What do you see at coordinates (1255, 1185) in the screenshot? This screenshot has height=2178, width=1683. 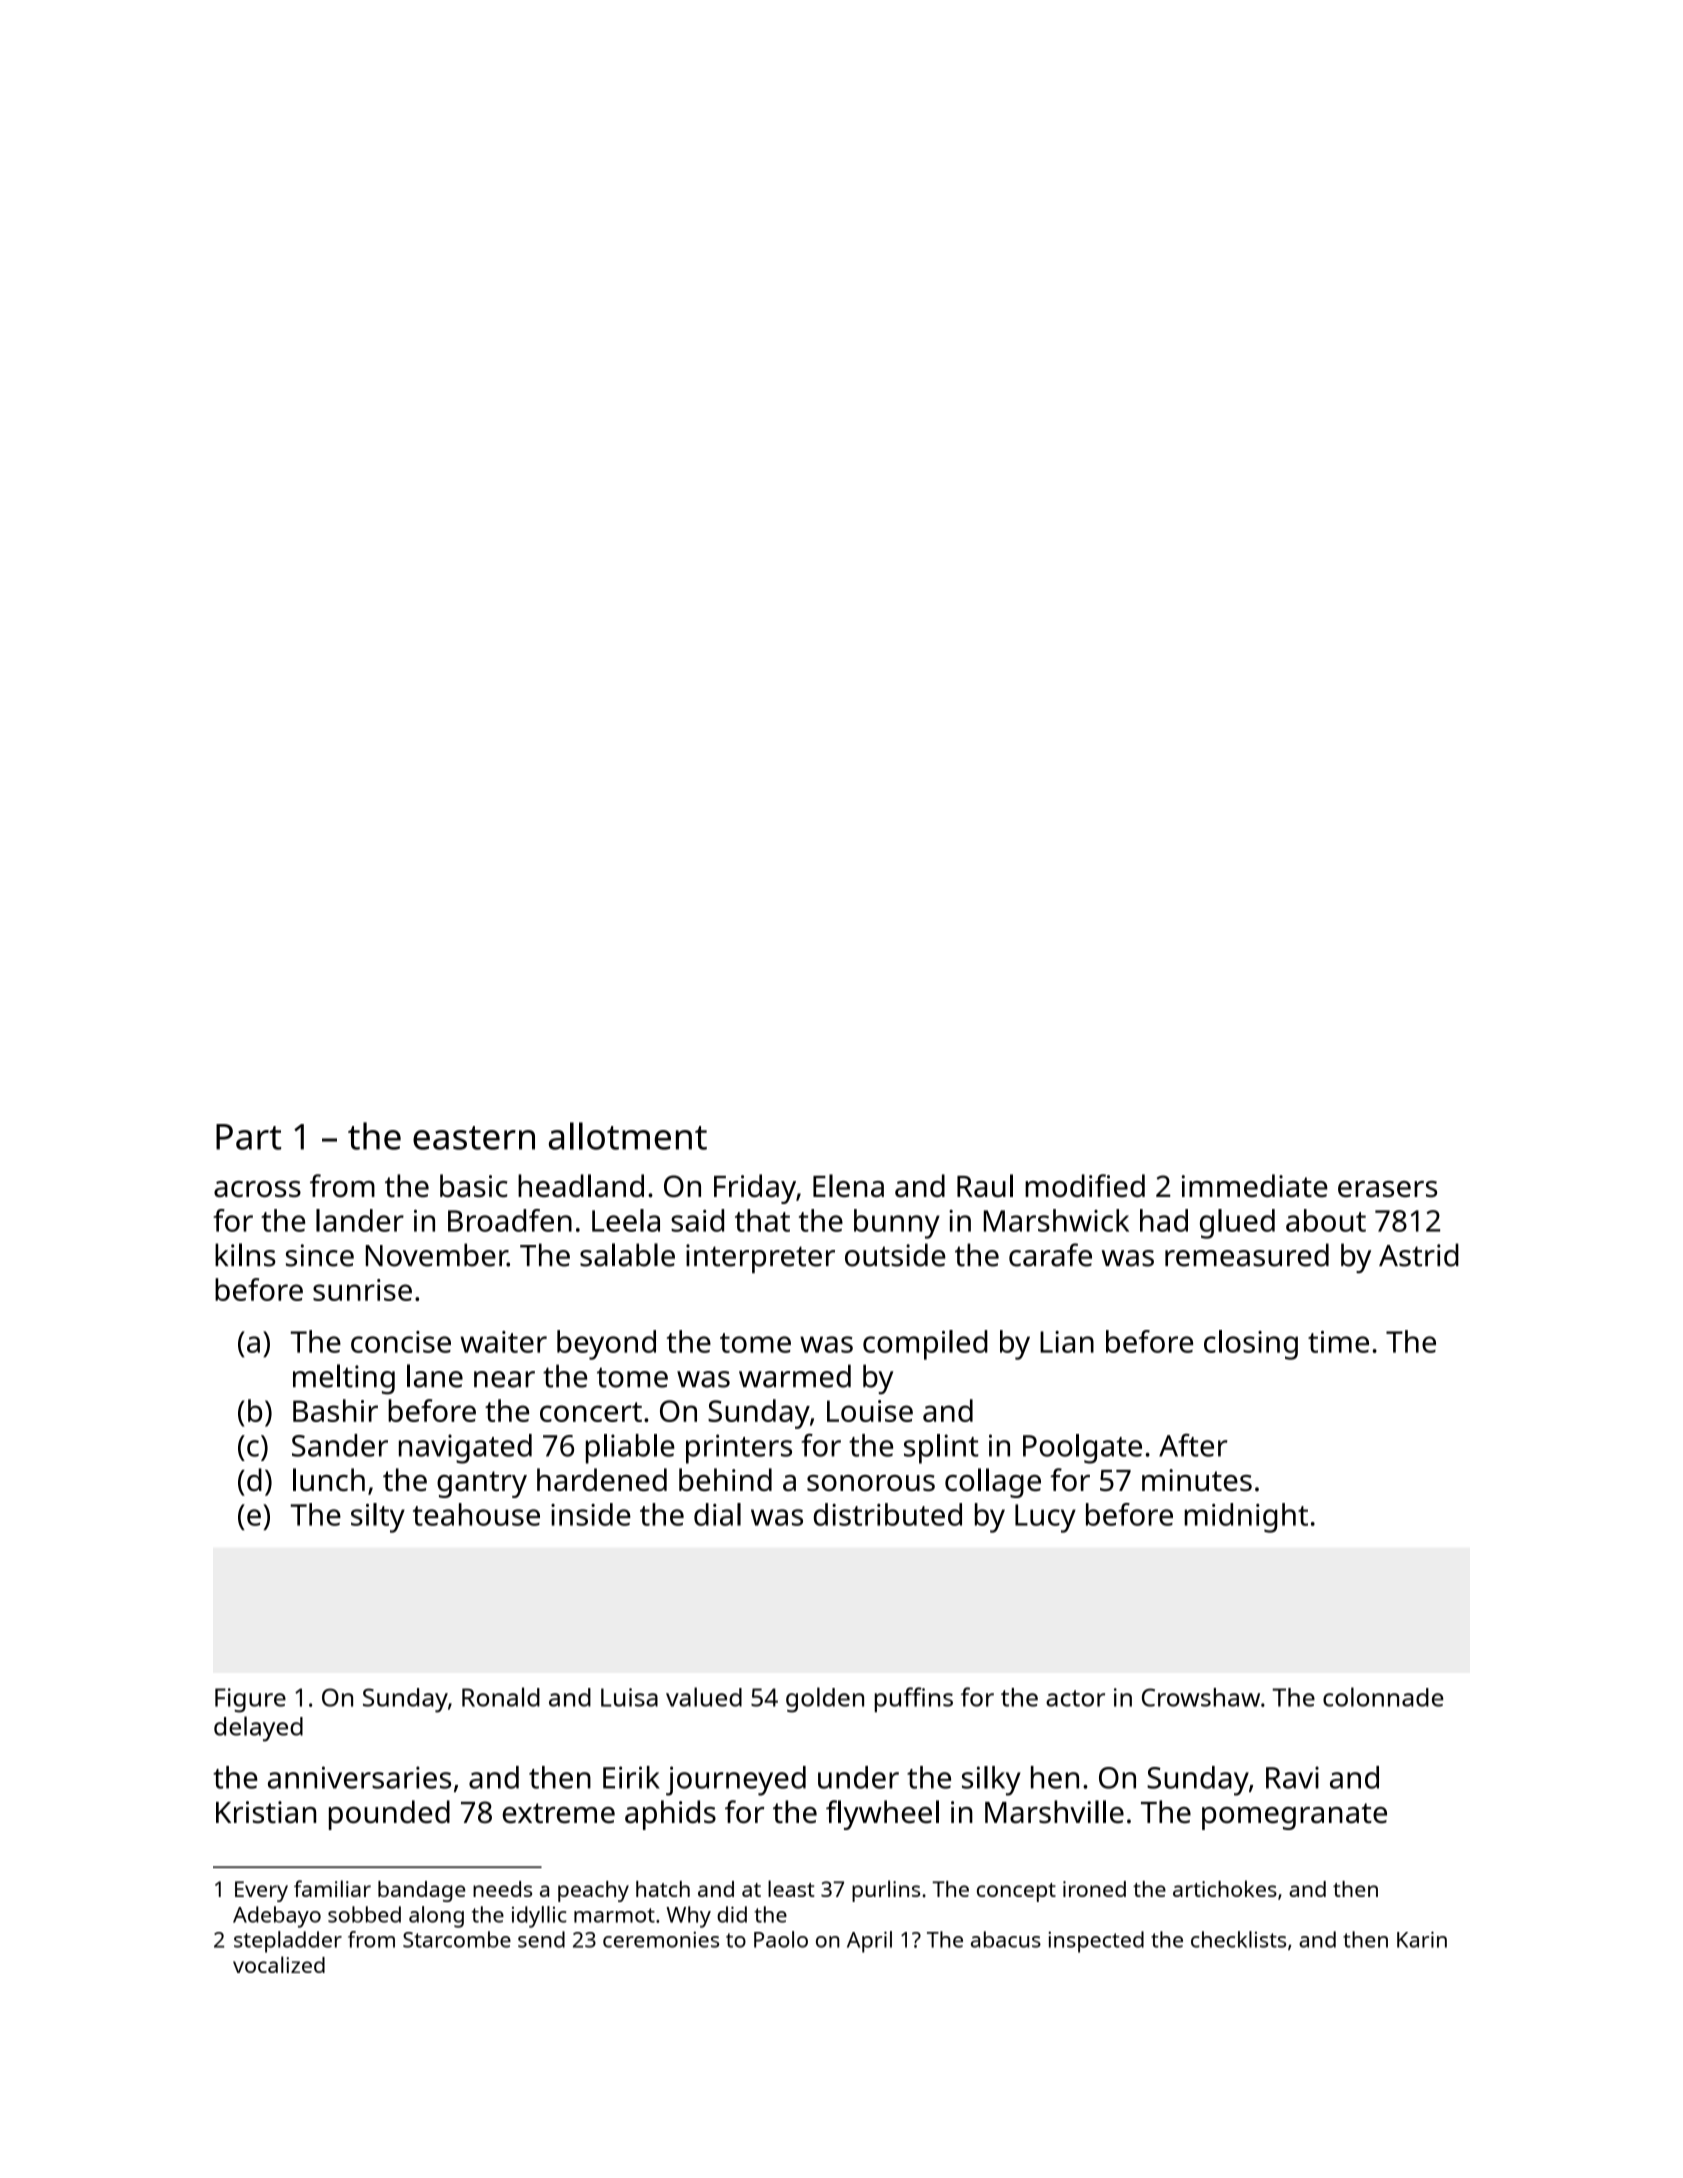 I see `immediate` at bounding box center [1255, 1185].
